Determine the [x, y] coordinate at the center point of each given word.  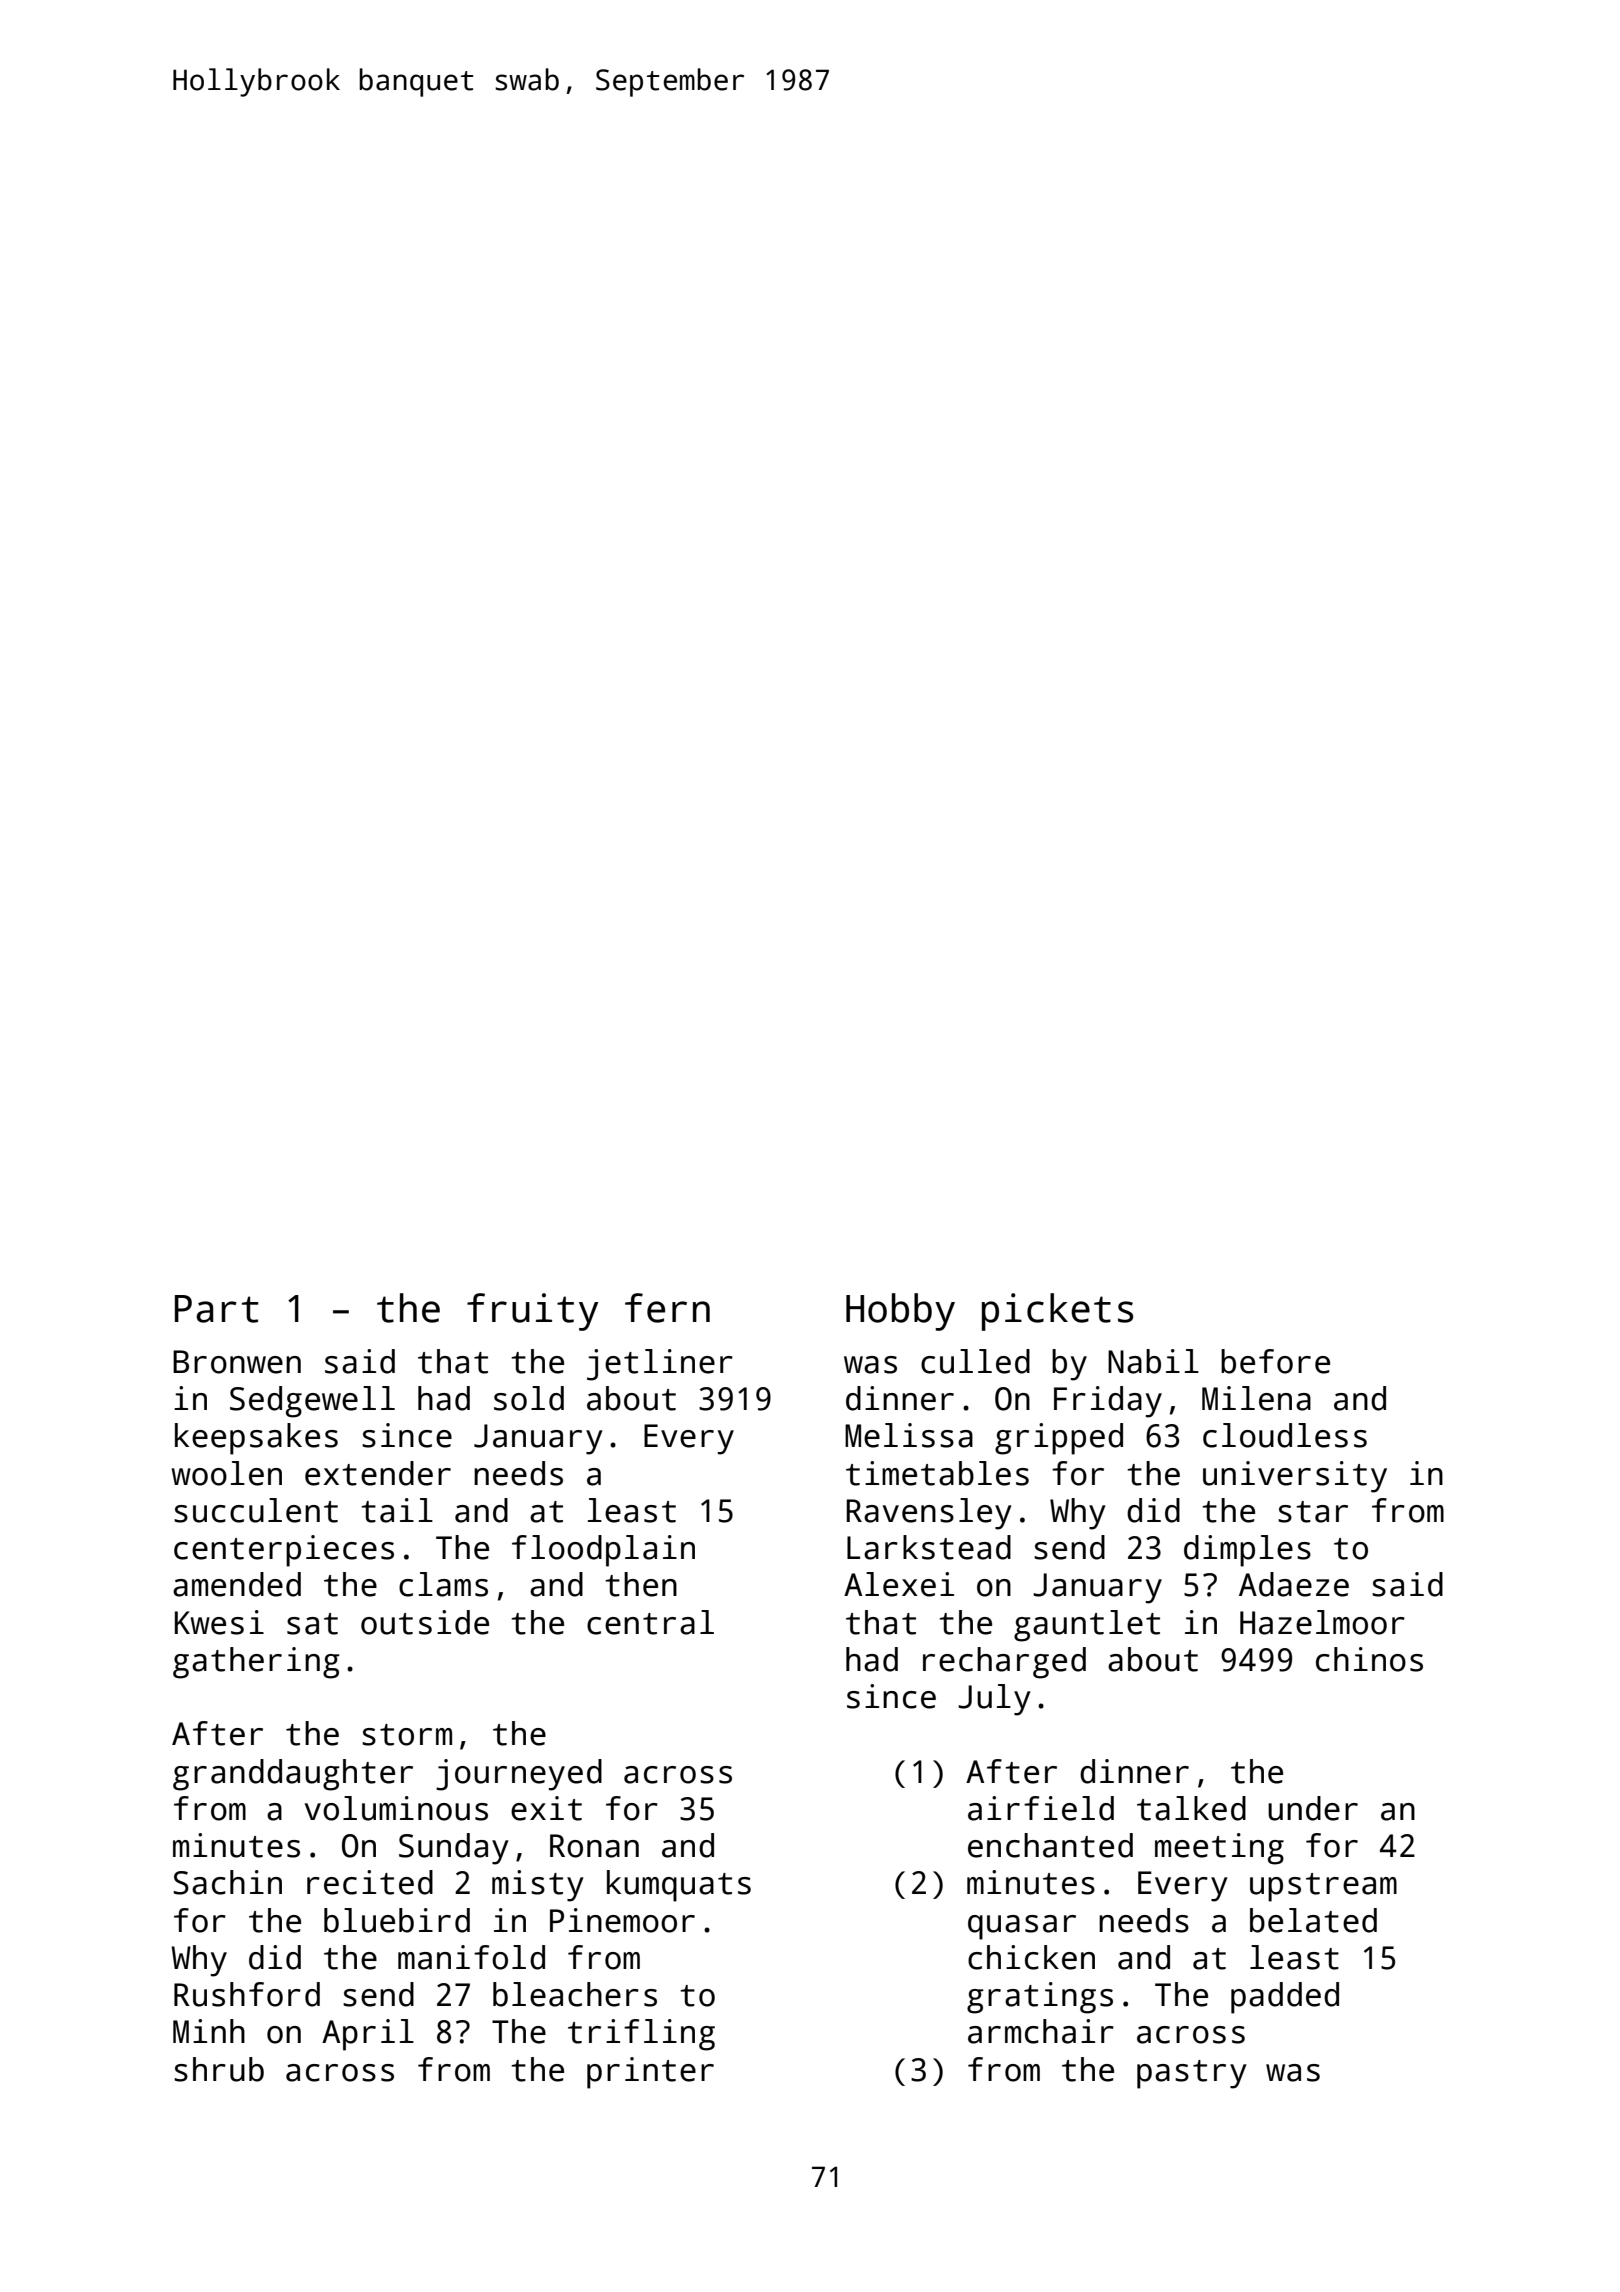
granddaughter [293, 1775]
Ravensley [929, 1514]
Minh [209, 2031]
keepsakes [256, 1439]
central [650, 1622]
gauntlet [1087, 1626]
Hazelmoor [1322, 1622]
